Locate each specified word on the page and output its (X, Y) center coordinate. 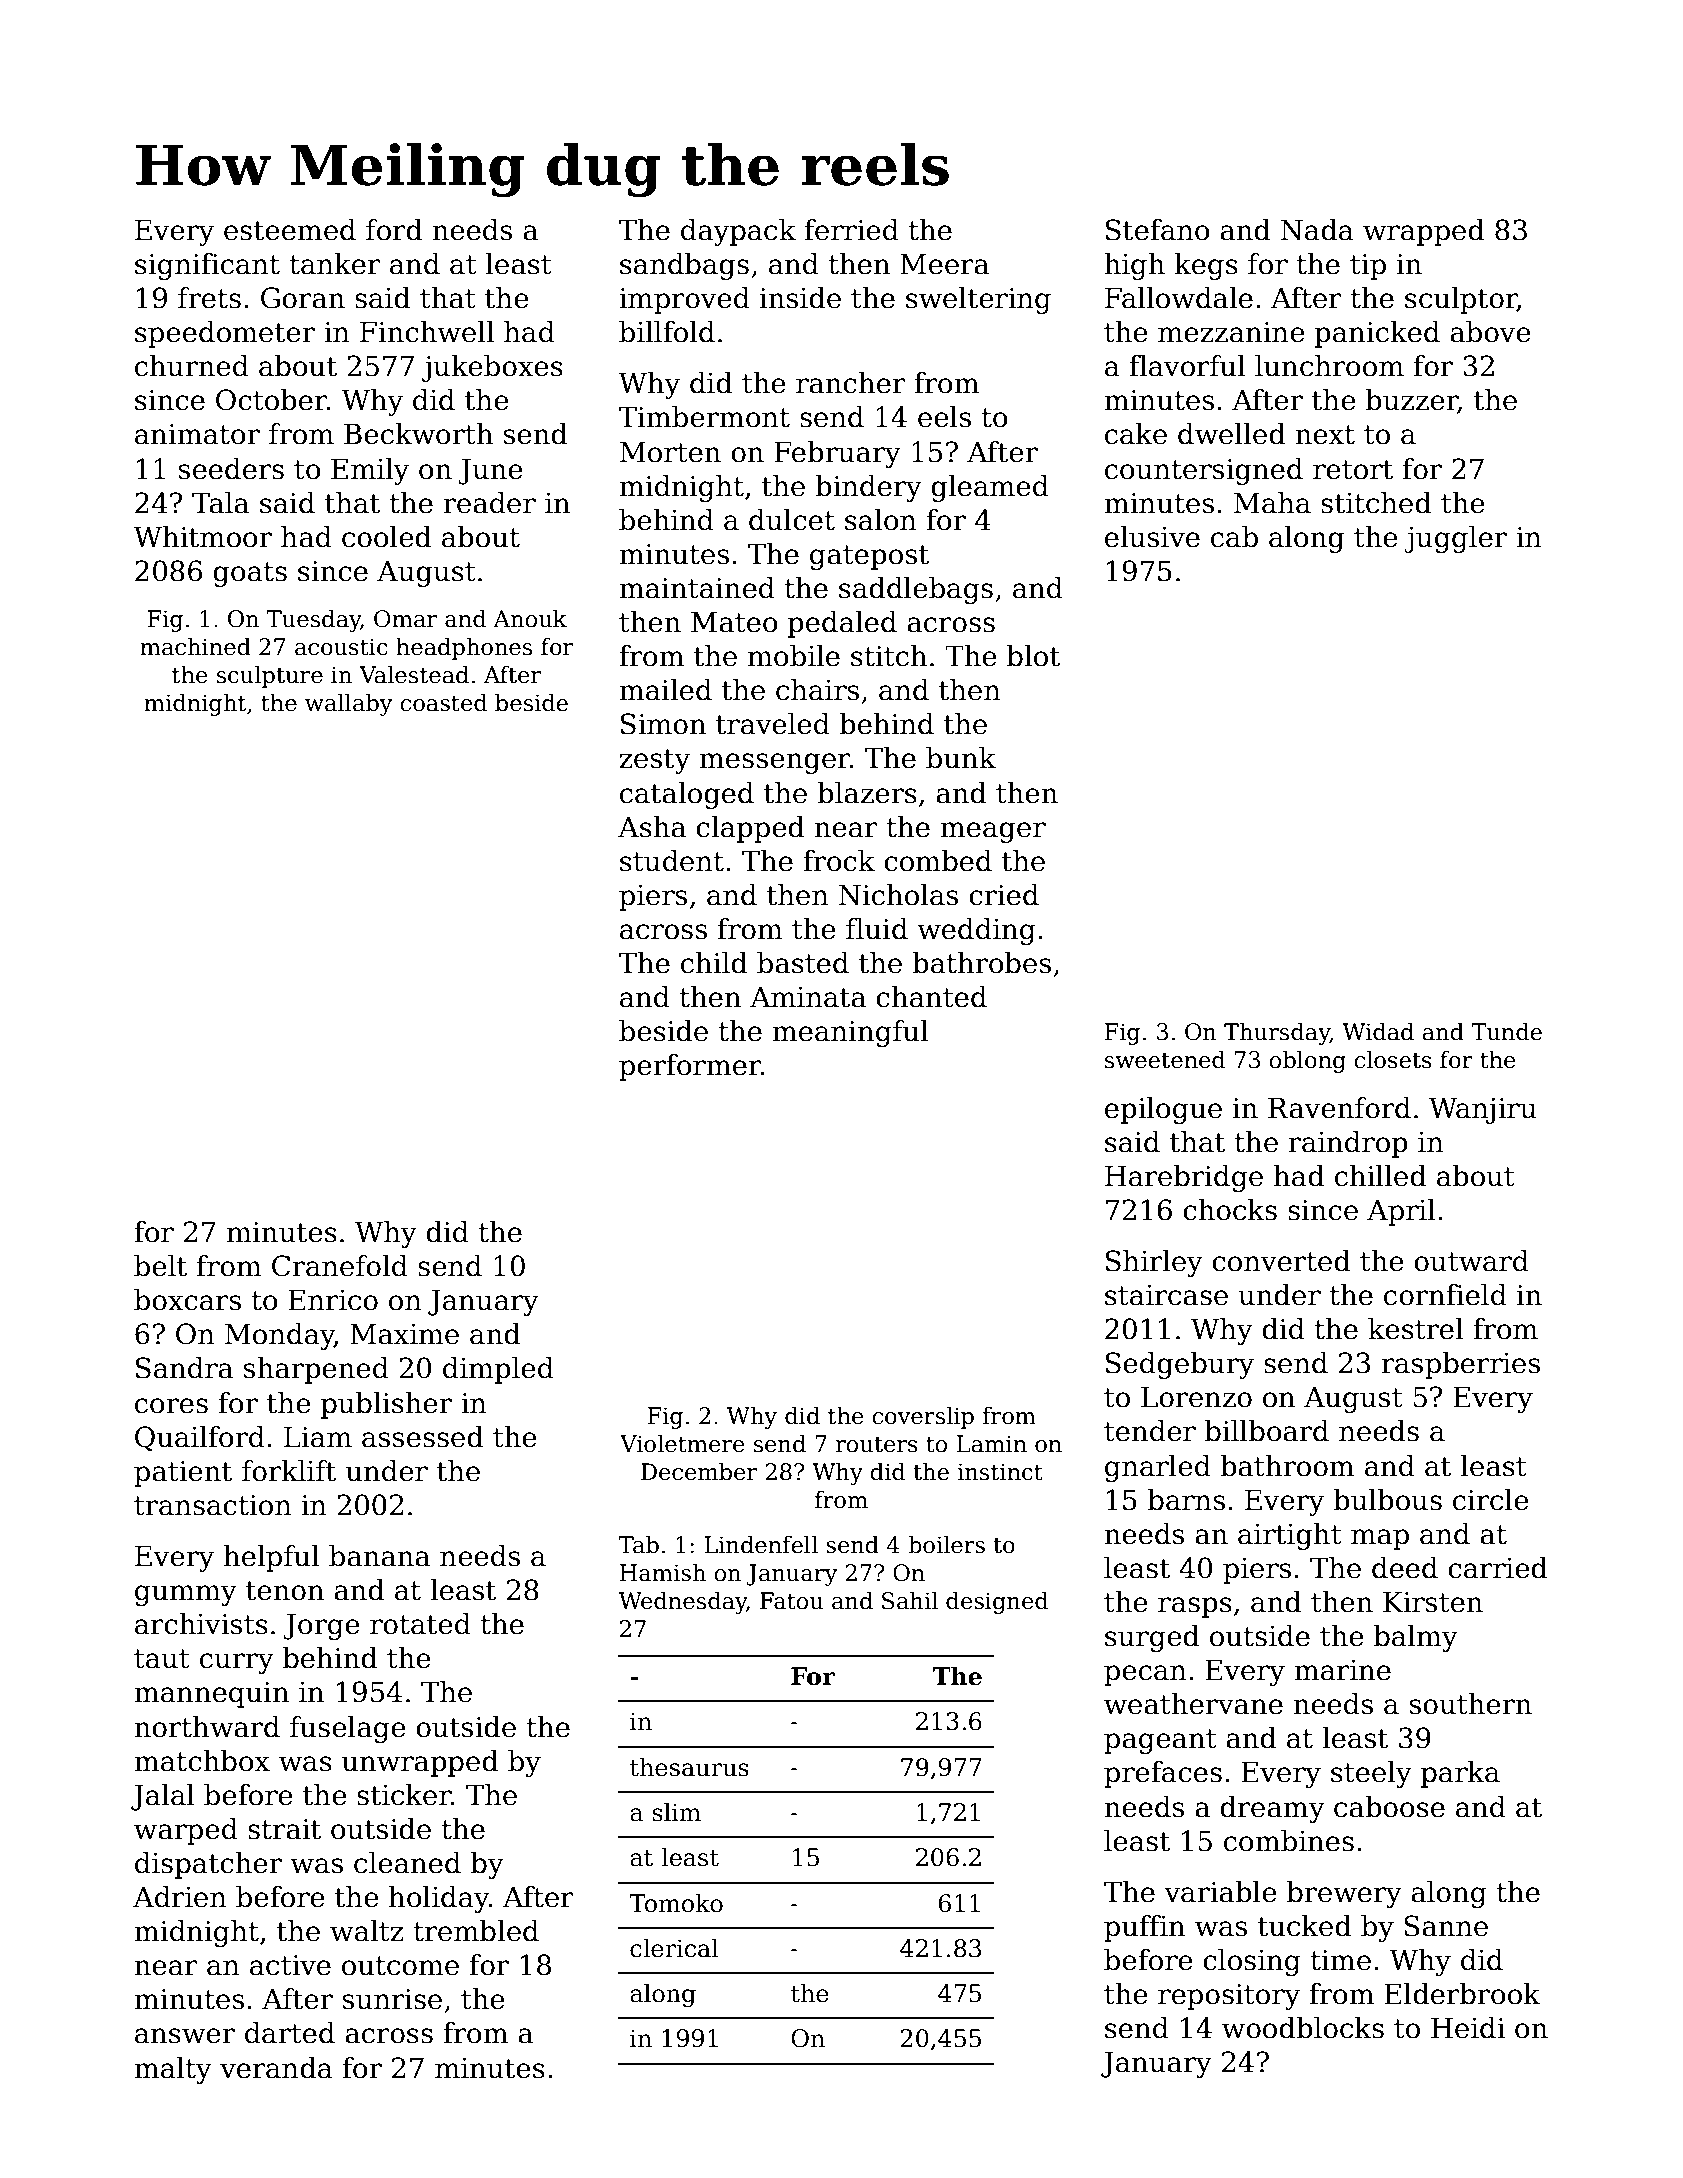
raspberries (1461, 1365)
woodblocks (1303, 2028)
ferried (852, 230)
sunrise (392, 1999)
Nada (1317, 230)
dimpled (498, 1370)
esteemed (290, 230)
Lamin (992, 1444)
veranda (276, 2068)
